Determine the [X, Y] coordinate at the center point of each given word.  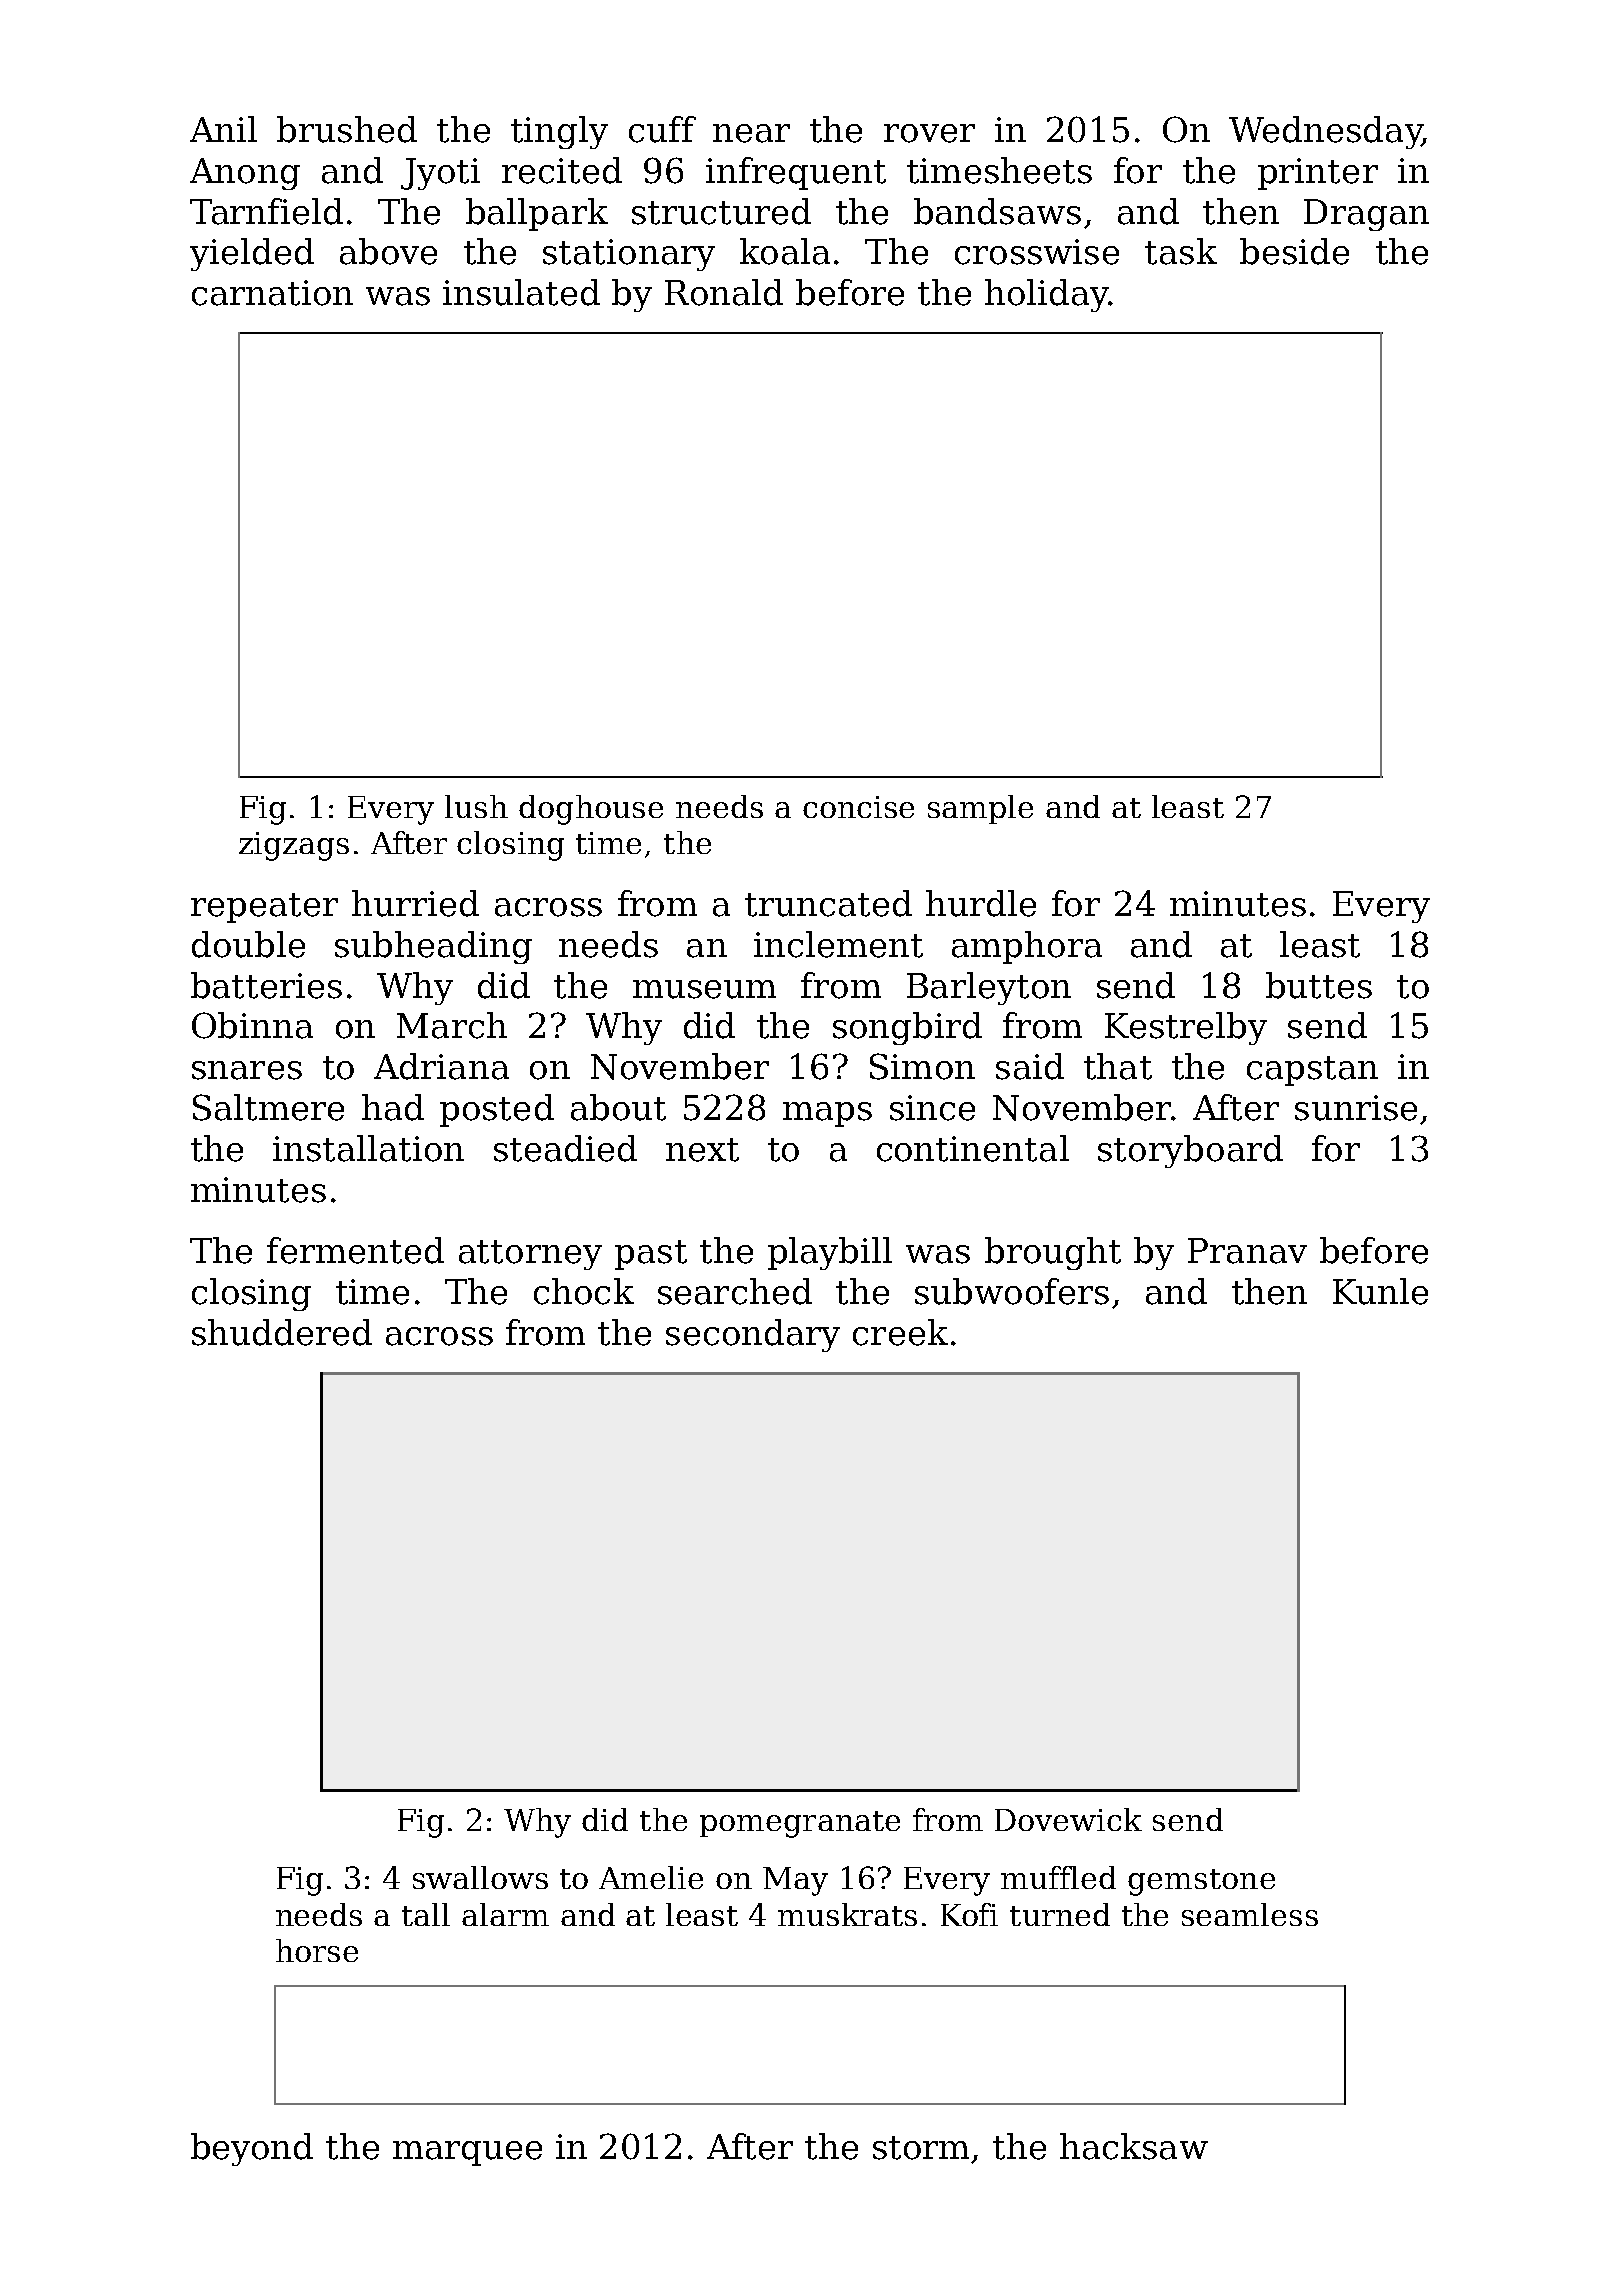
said [1030, 1066]
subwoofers [1012, 1291]
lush [476, 806]
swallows [480, 1877]
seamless [1250, 1914]
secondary [753, 1335]
